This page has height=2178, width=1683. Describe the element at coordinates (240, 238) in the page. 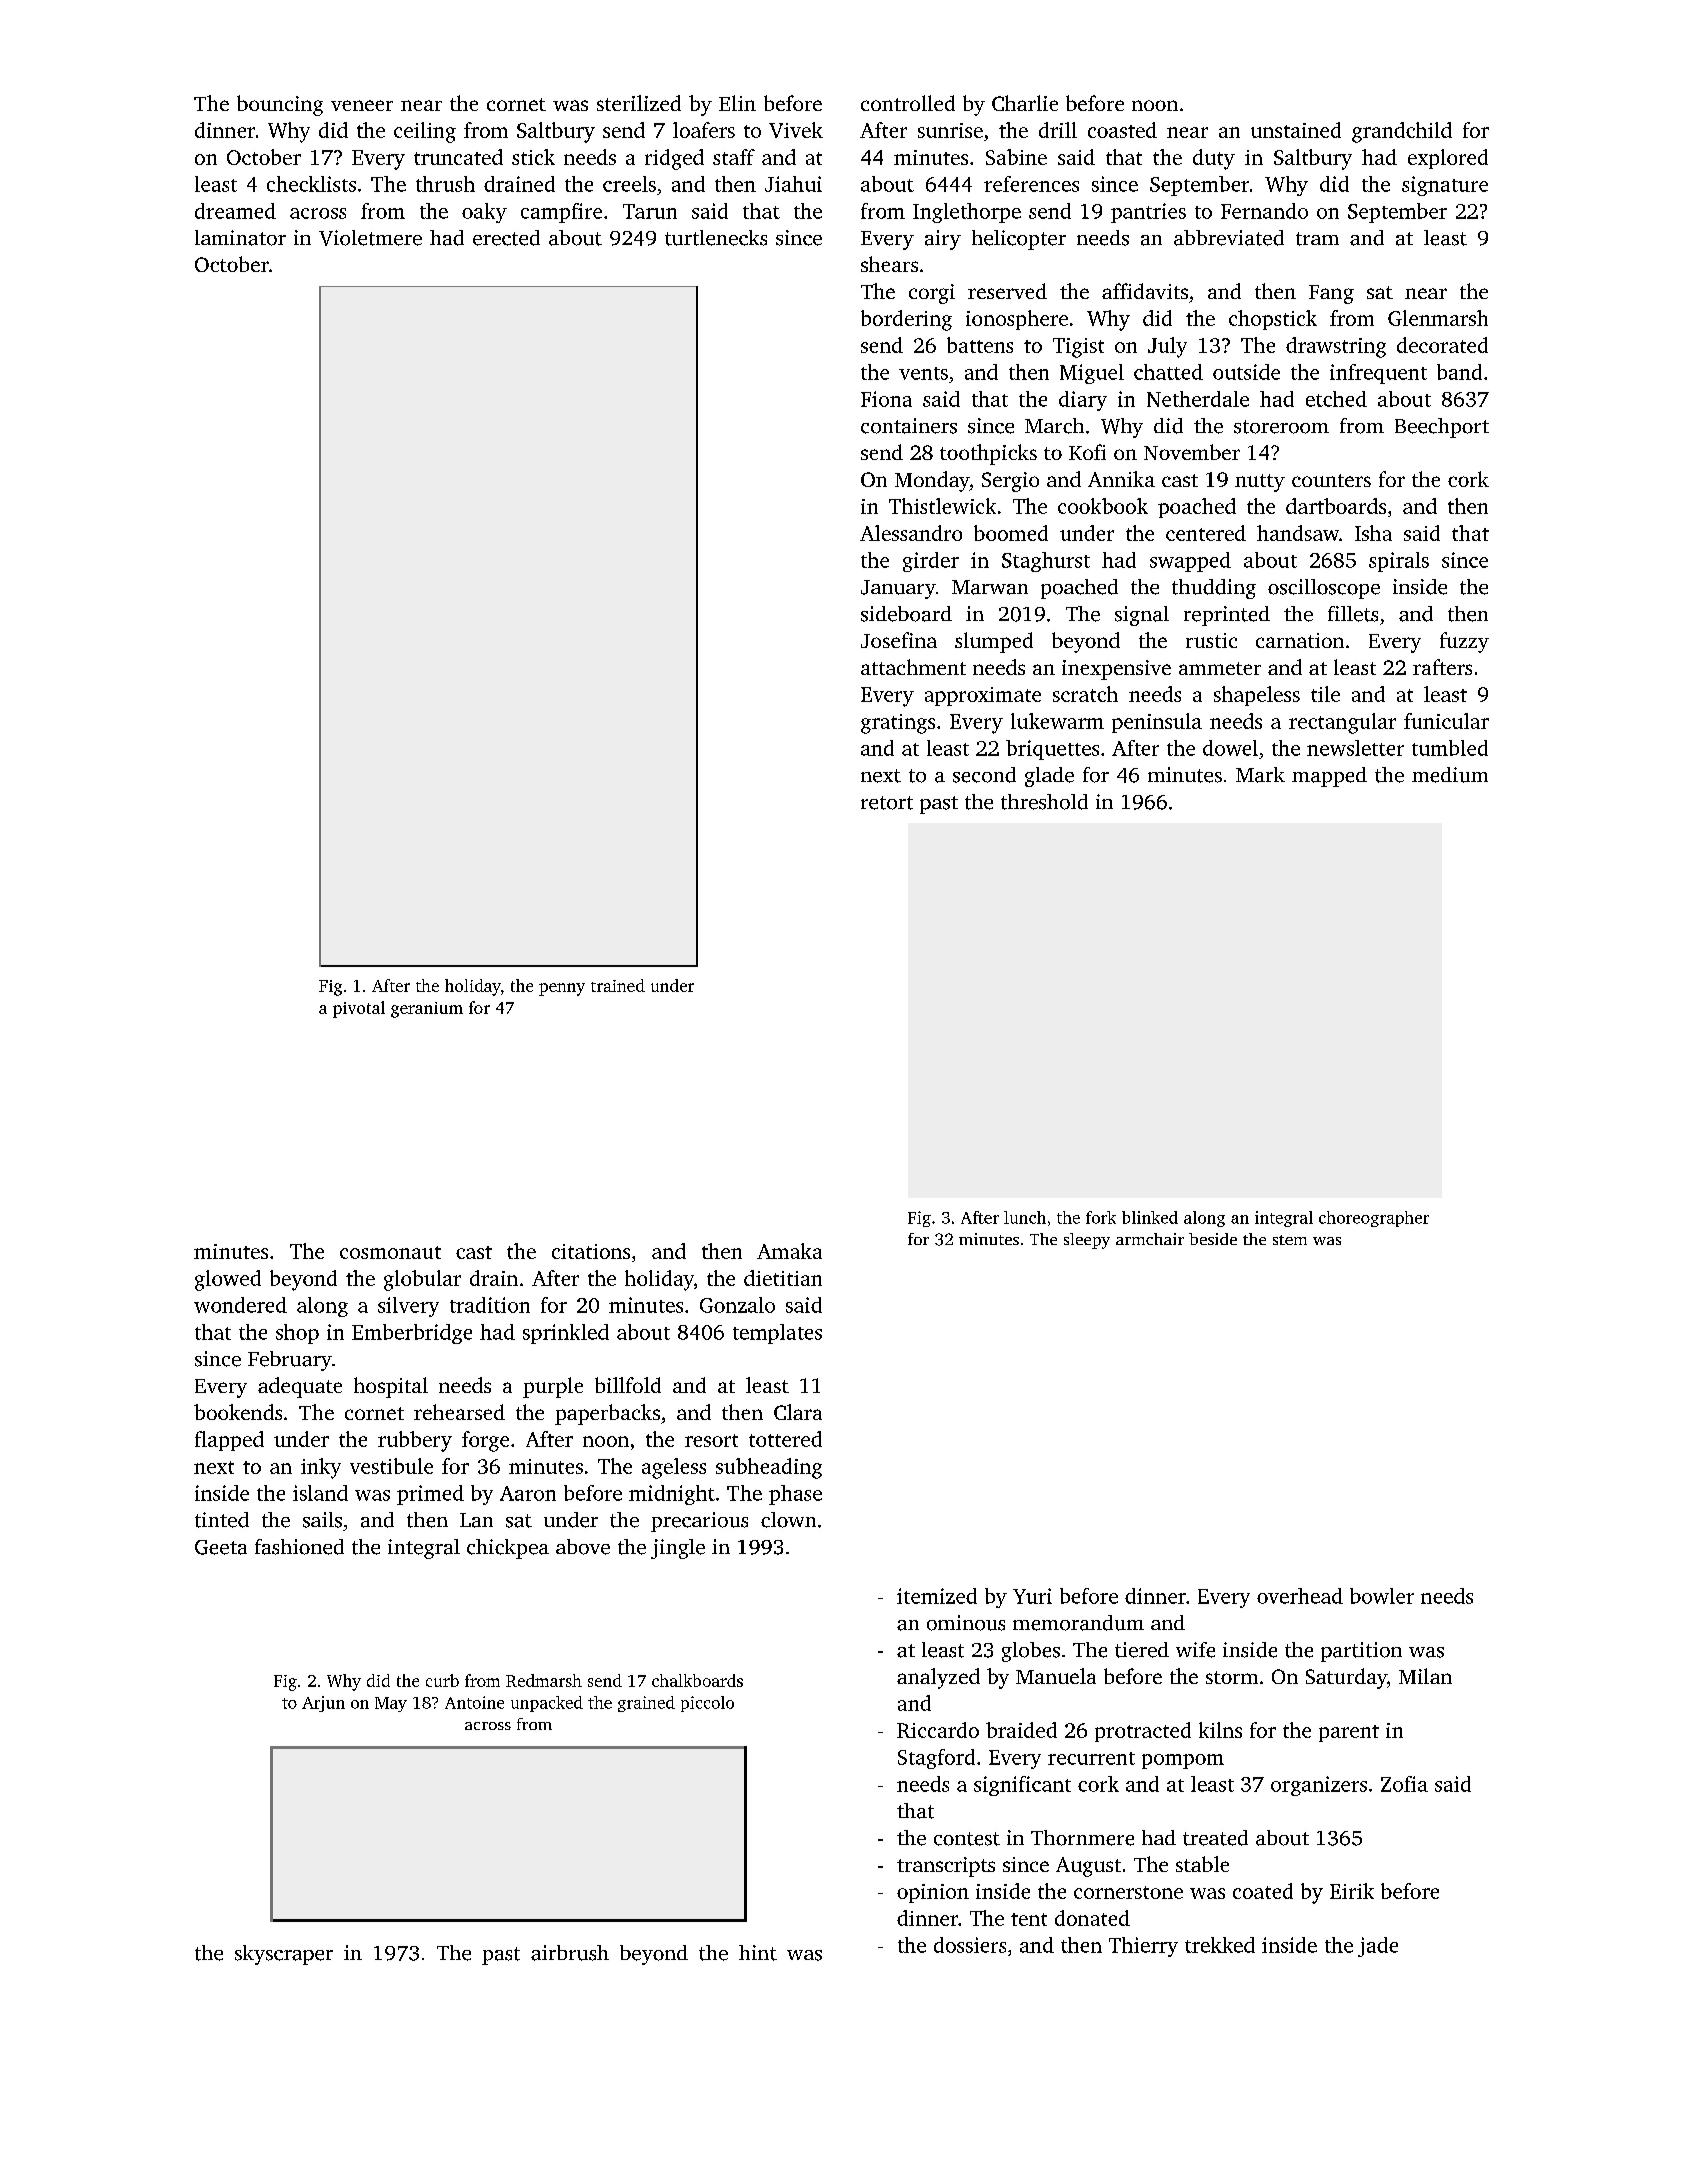

I see `laminator` at that location.
